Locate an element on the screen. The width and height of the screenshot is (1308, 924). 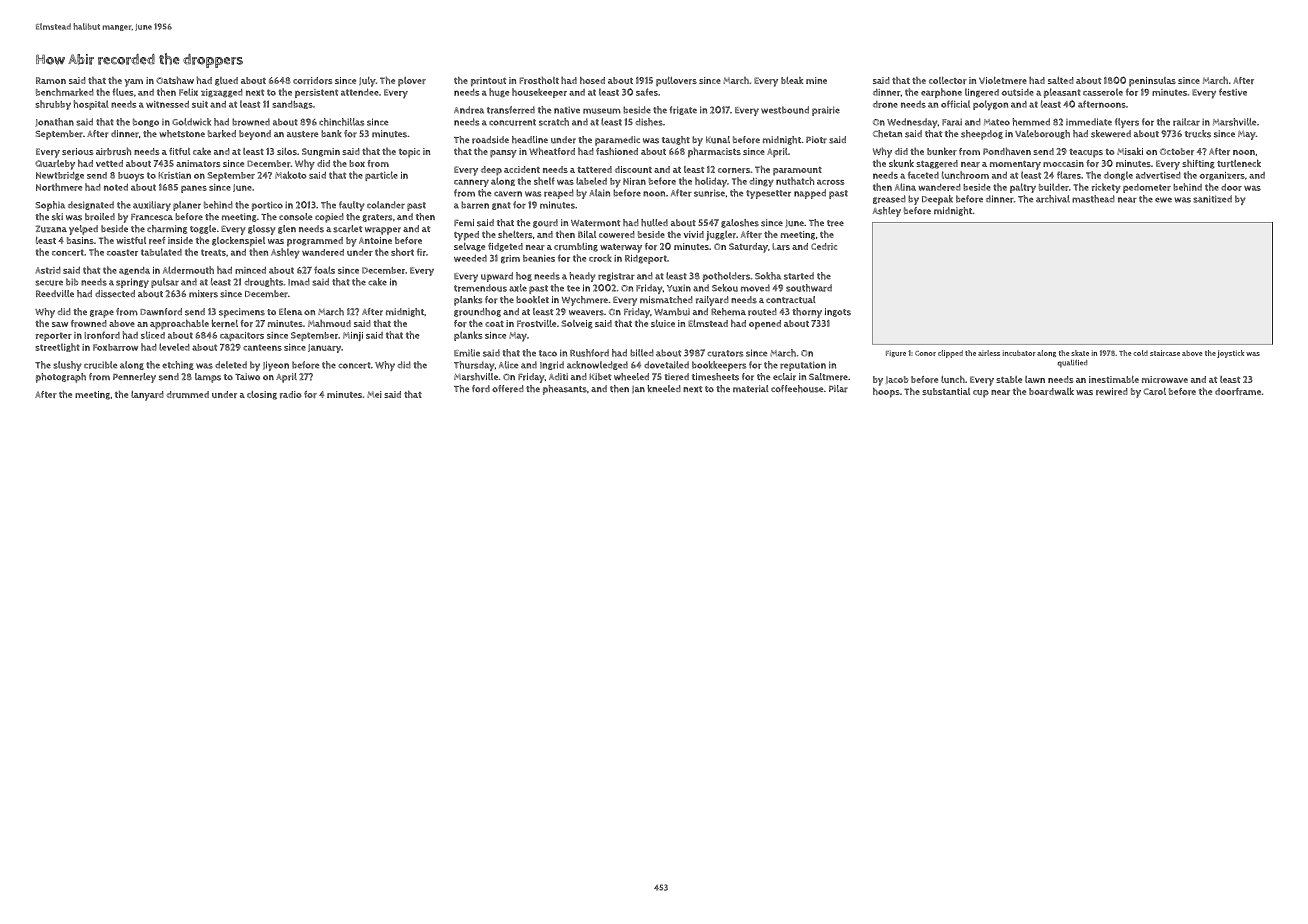
shelters is located at coordinates (515, 234).
